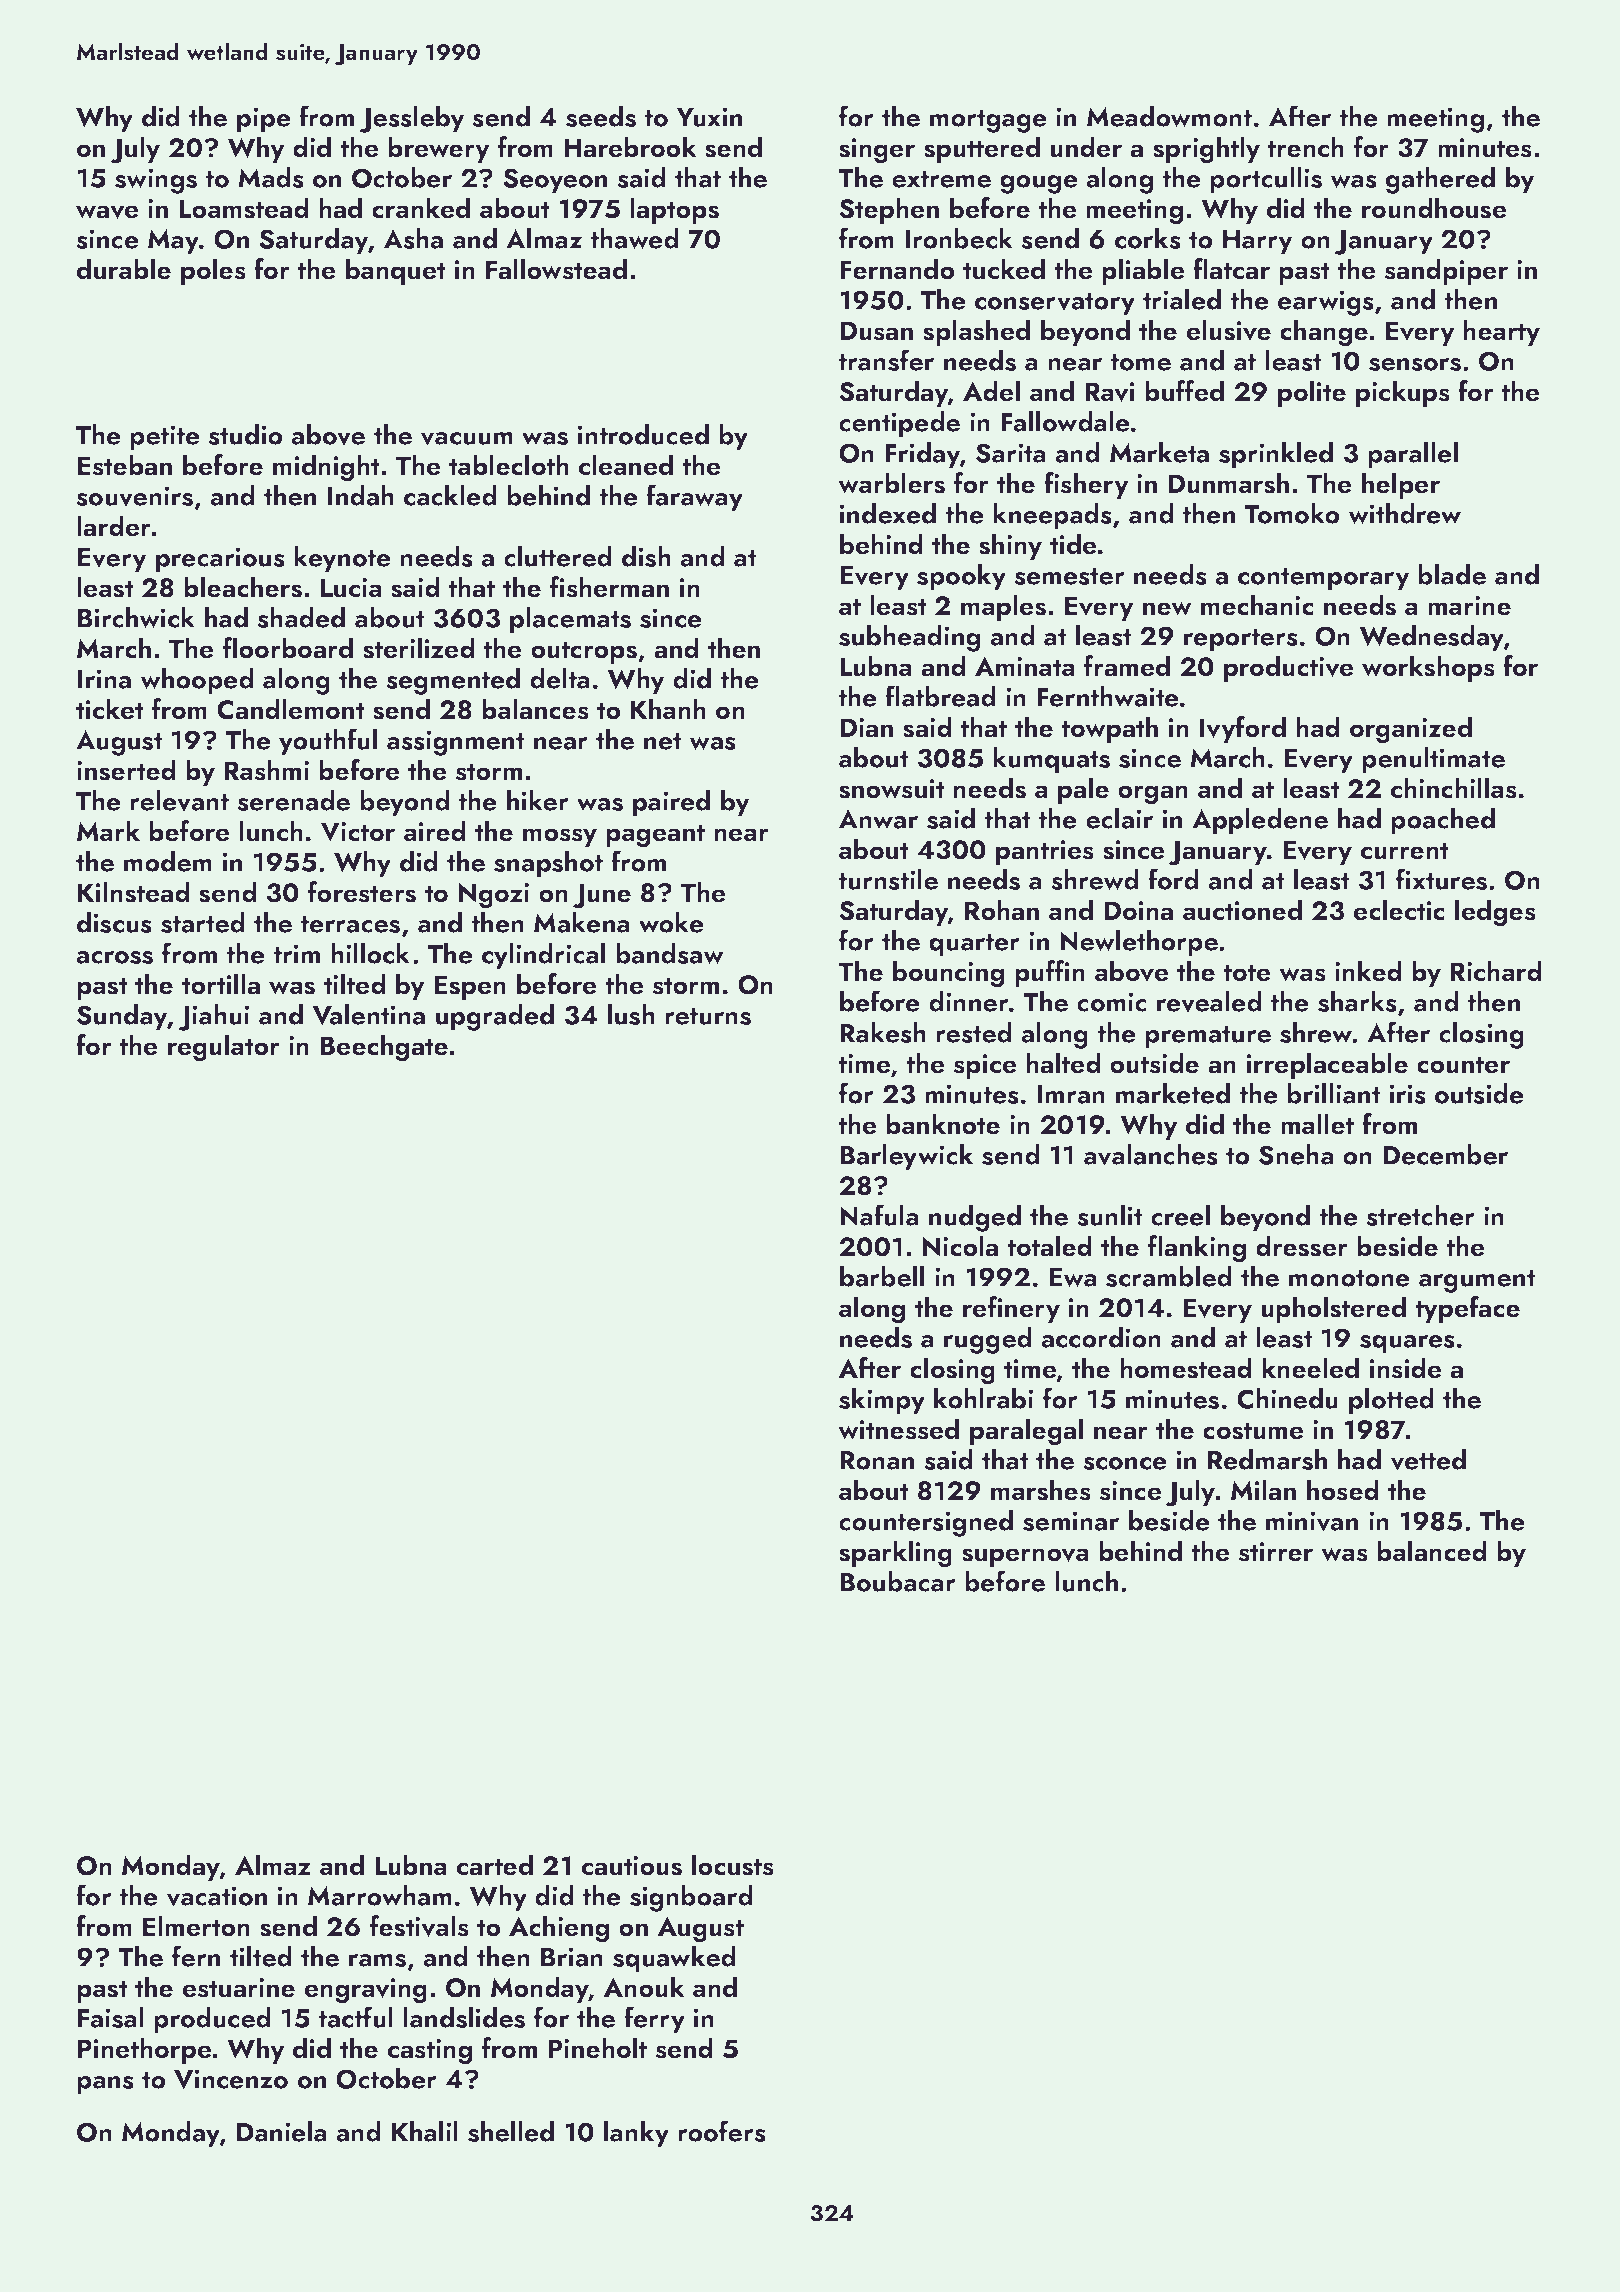  I want to click on gathered, so click(1440, 180).
